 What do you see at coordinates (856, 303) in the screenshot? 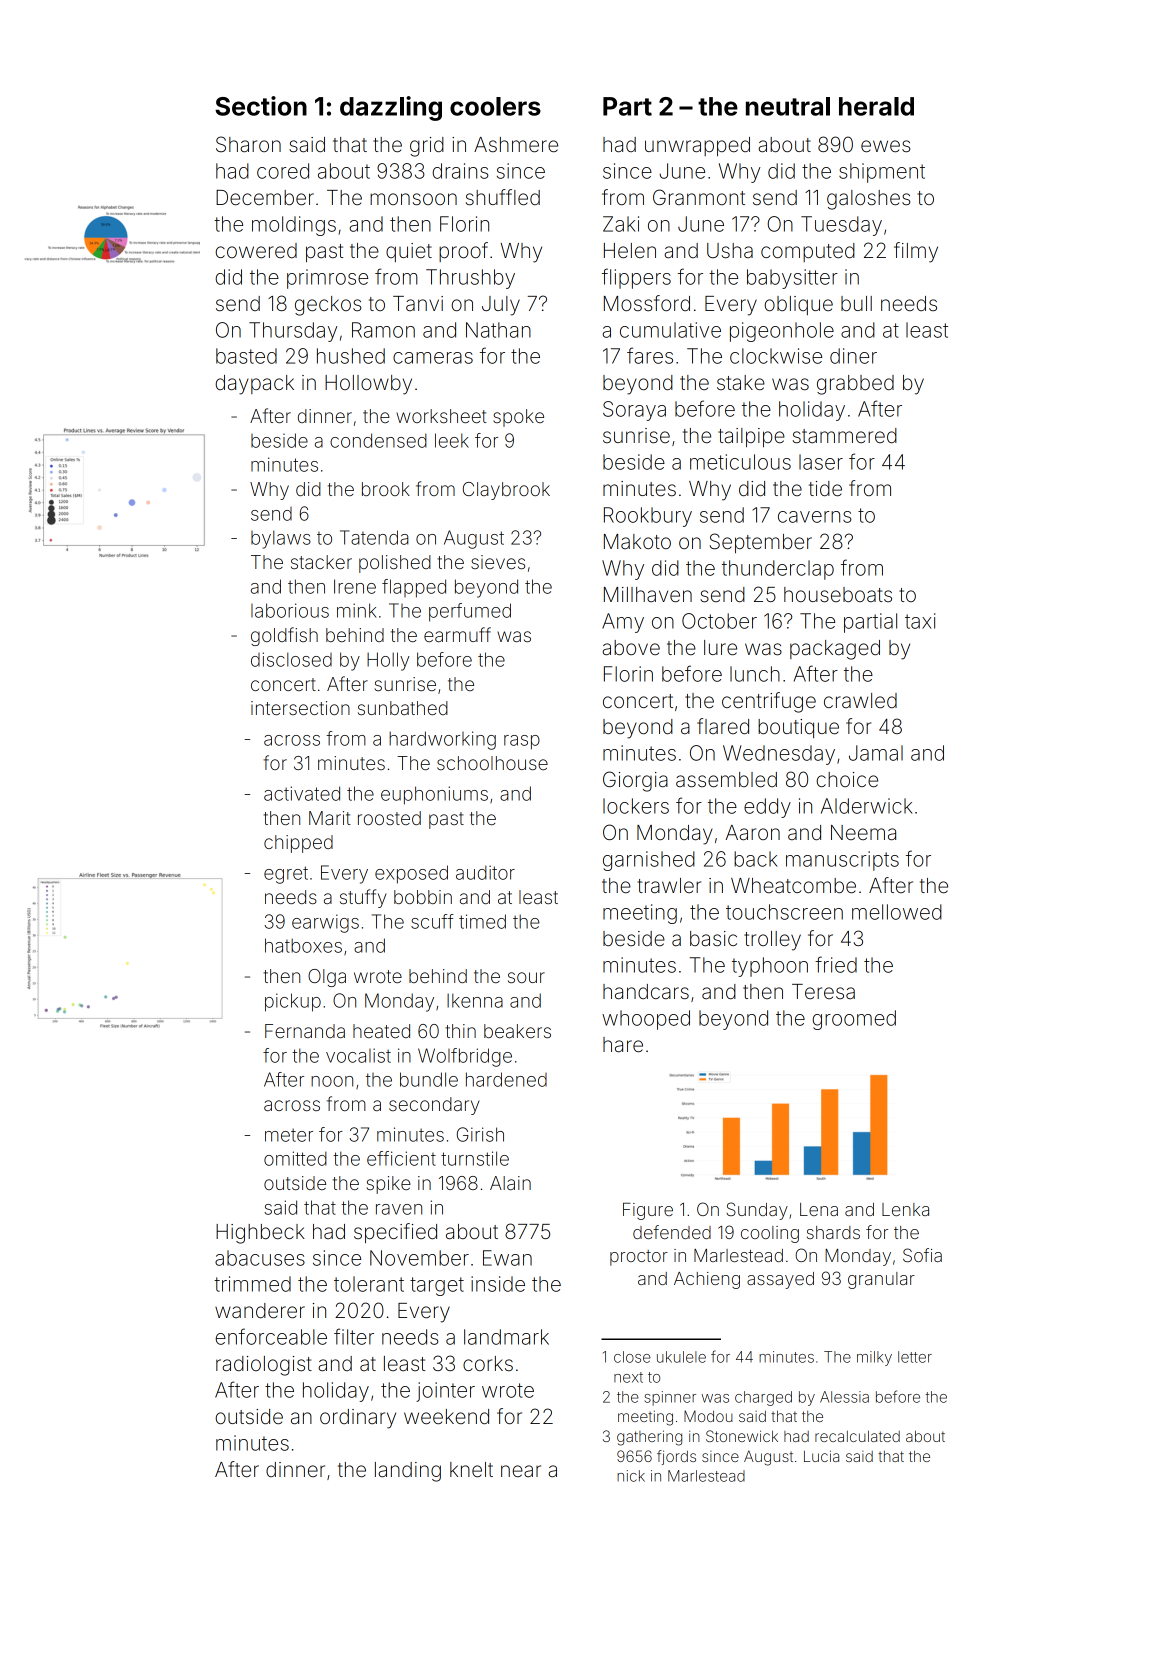
I see `bull` at bounding box center [856, 303].
